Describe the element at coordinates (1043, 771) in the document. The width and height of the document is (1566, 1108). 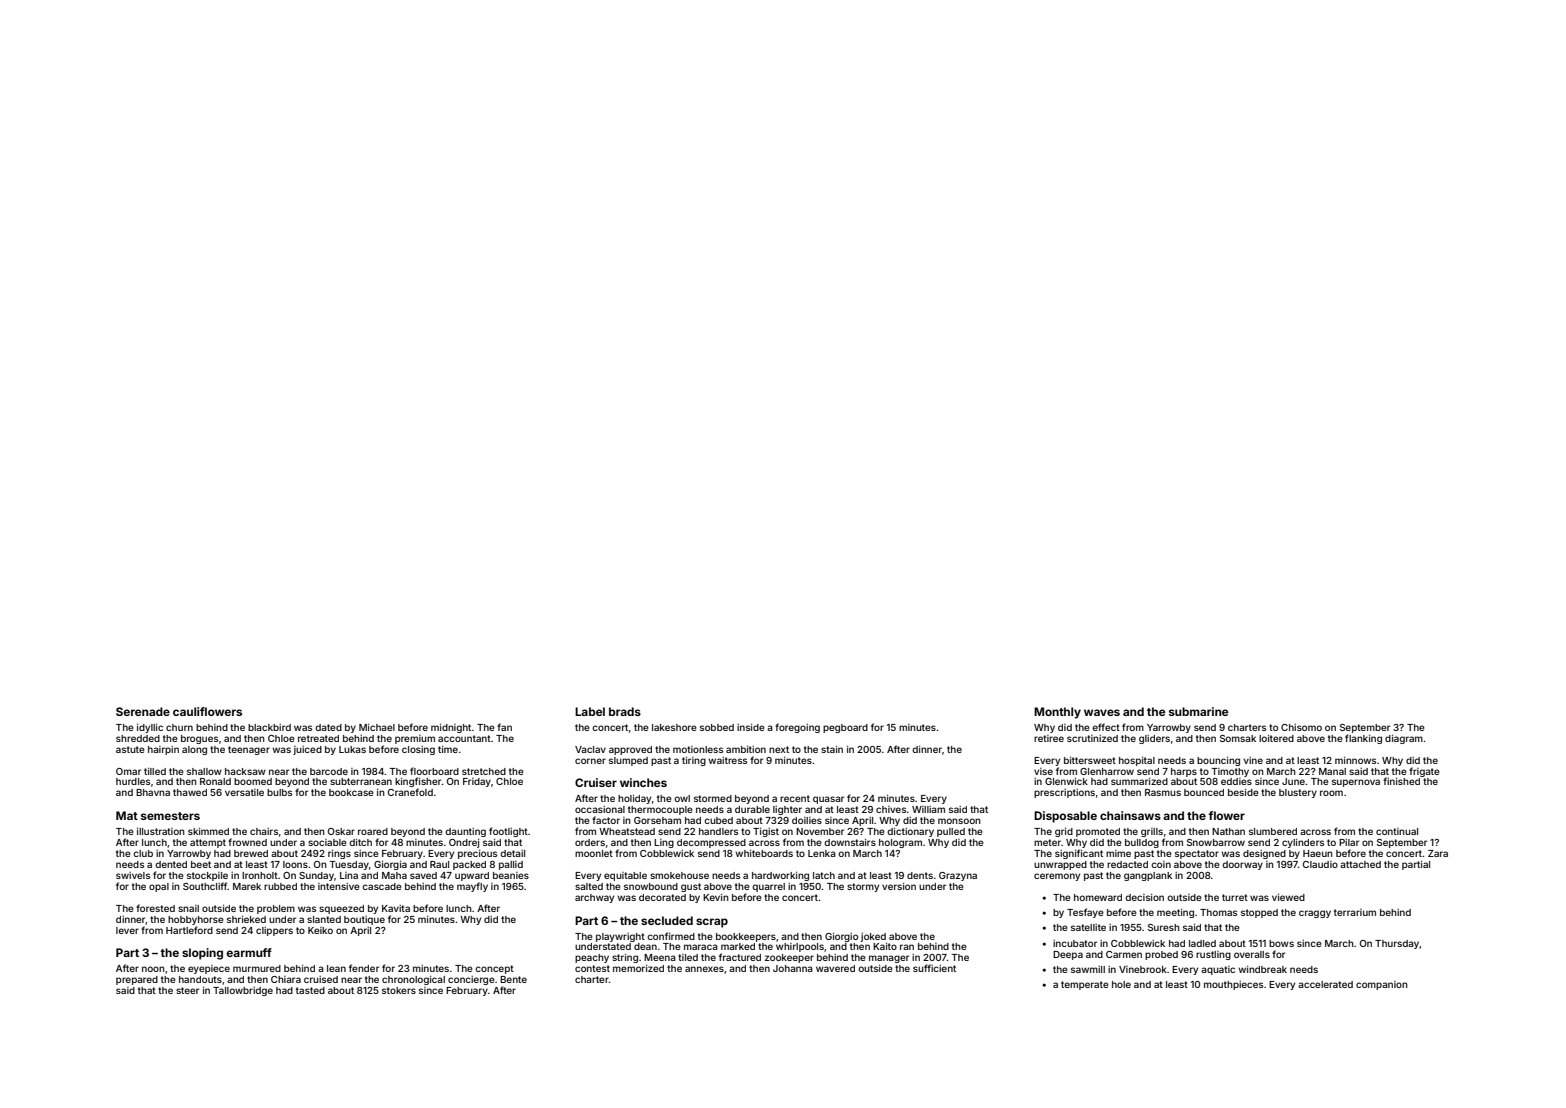
I see `vise` at that location.
